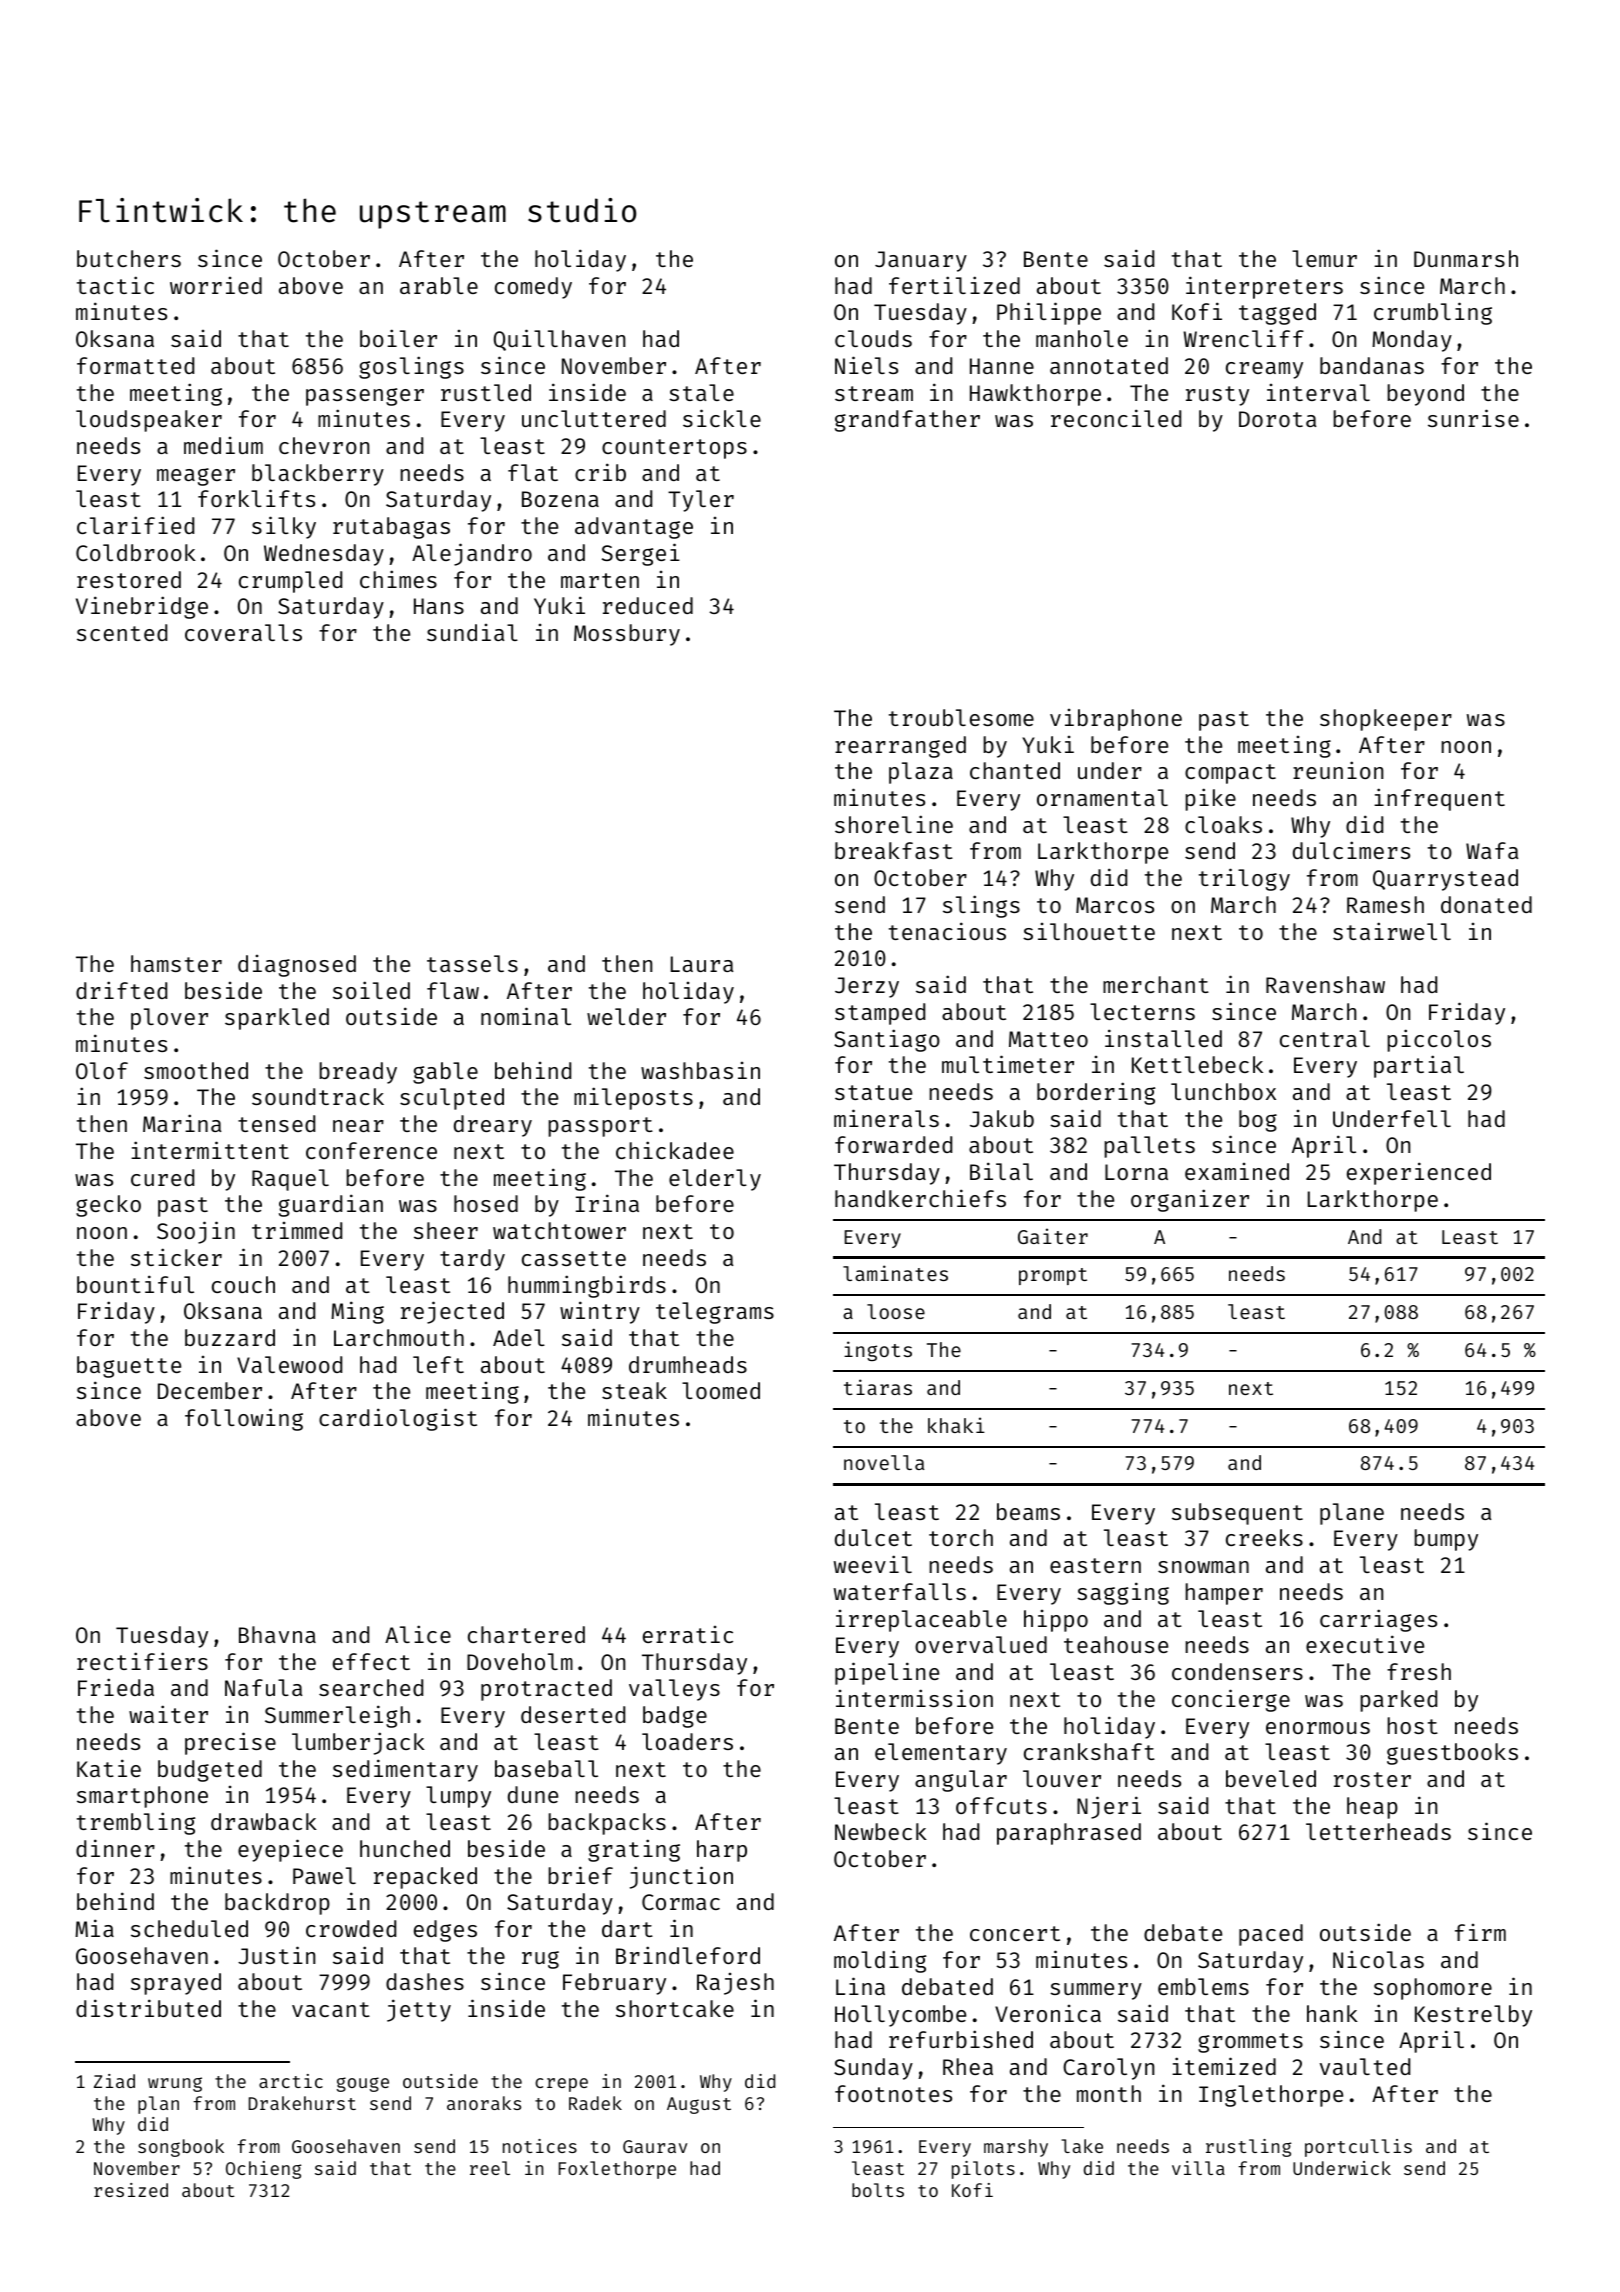 The image size is (1620, 2292). I want to click on Dunmarsh, so click(1466, 258).
